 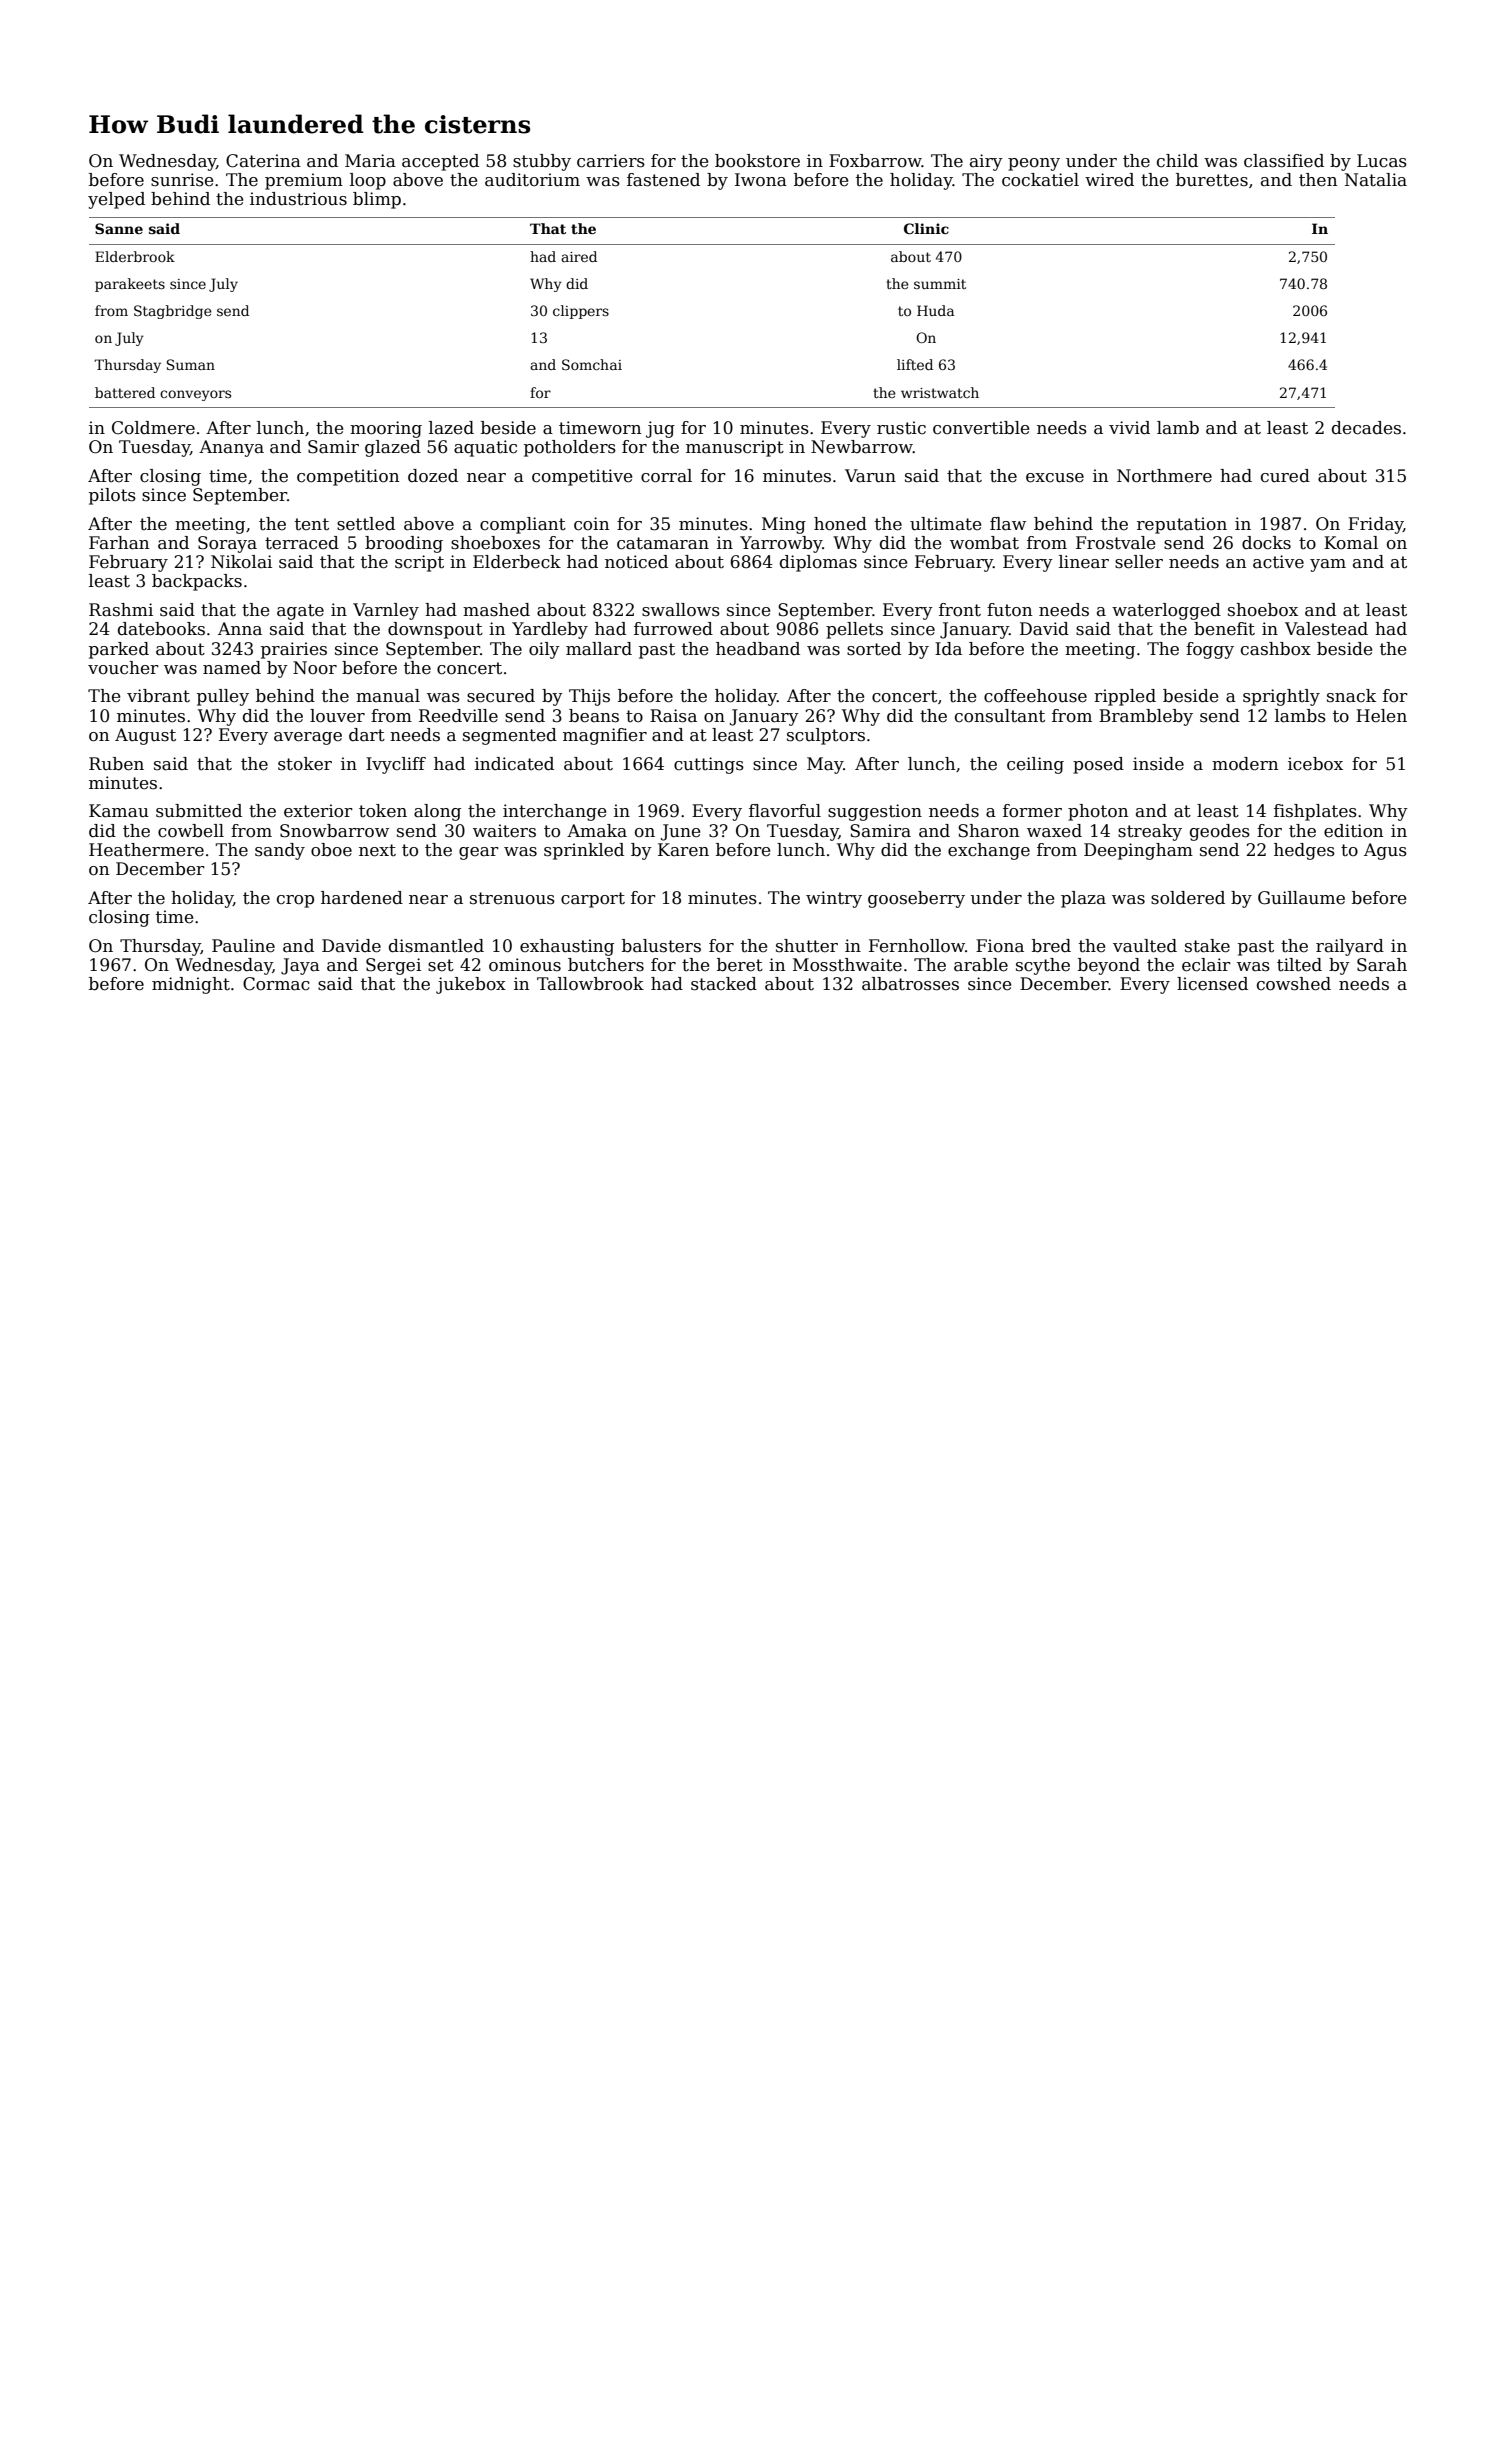 What do you see at coordinates (935, 310) in the page?
I see `Huda` at bounding box center [935, 310].
